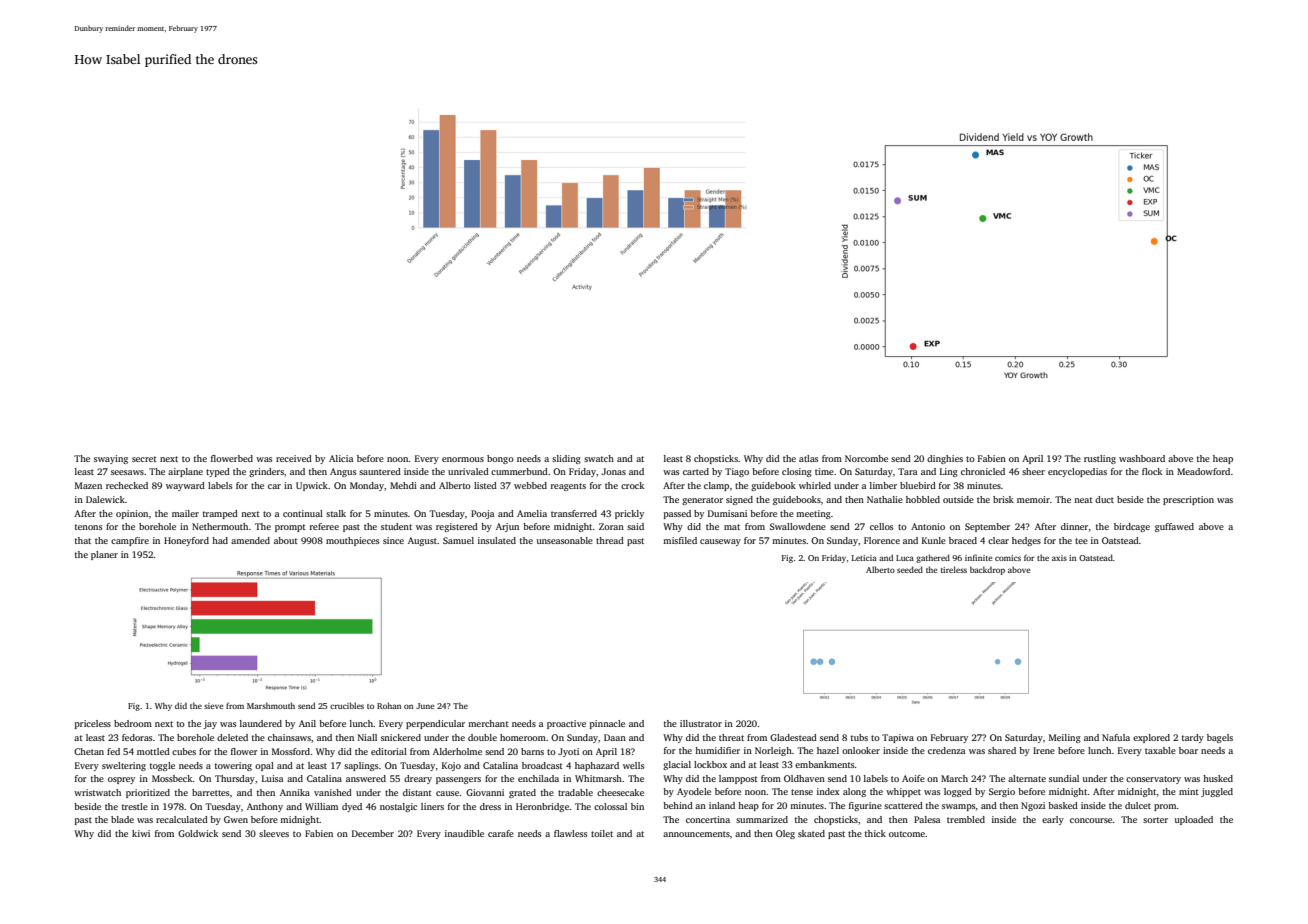 Image resolution: width=1308 pixels, height=924 pixels. Describe the element at coordinates (89, 751) in the screenshot. I see `Chetan` at that location.
